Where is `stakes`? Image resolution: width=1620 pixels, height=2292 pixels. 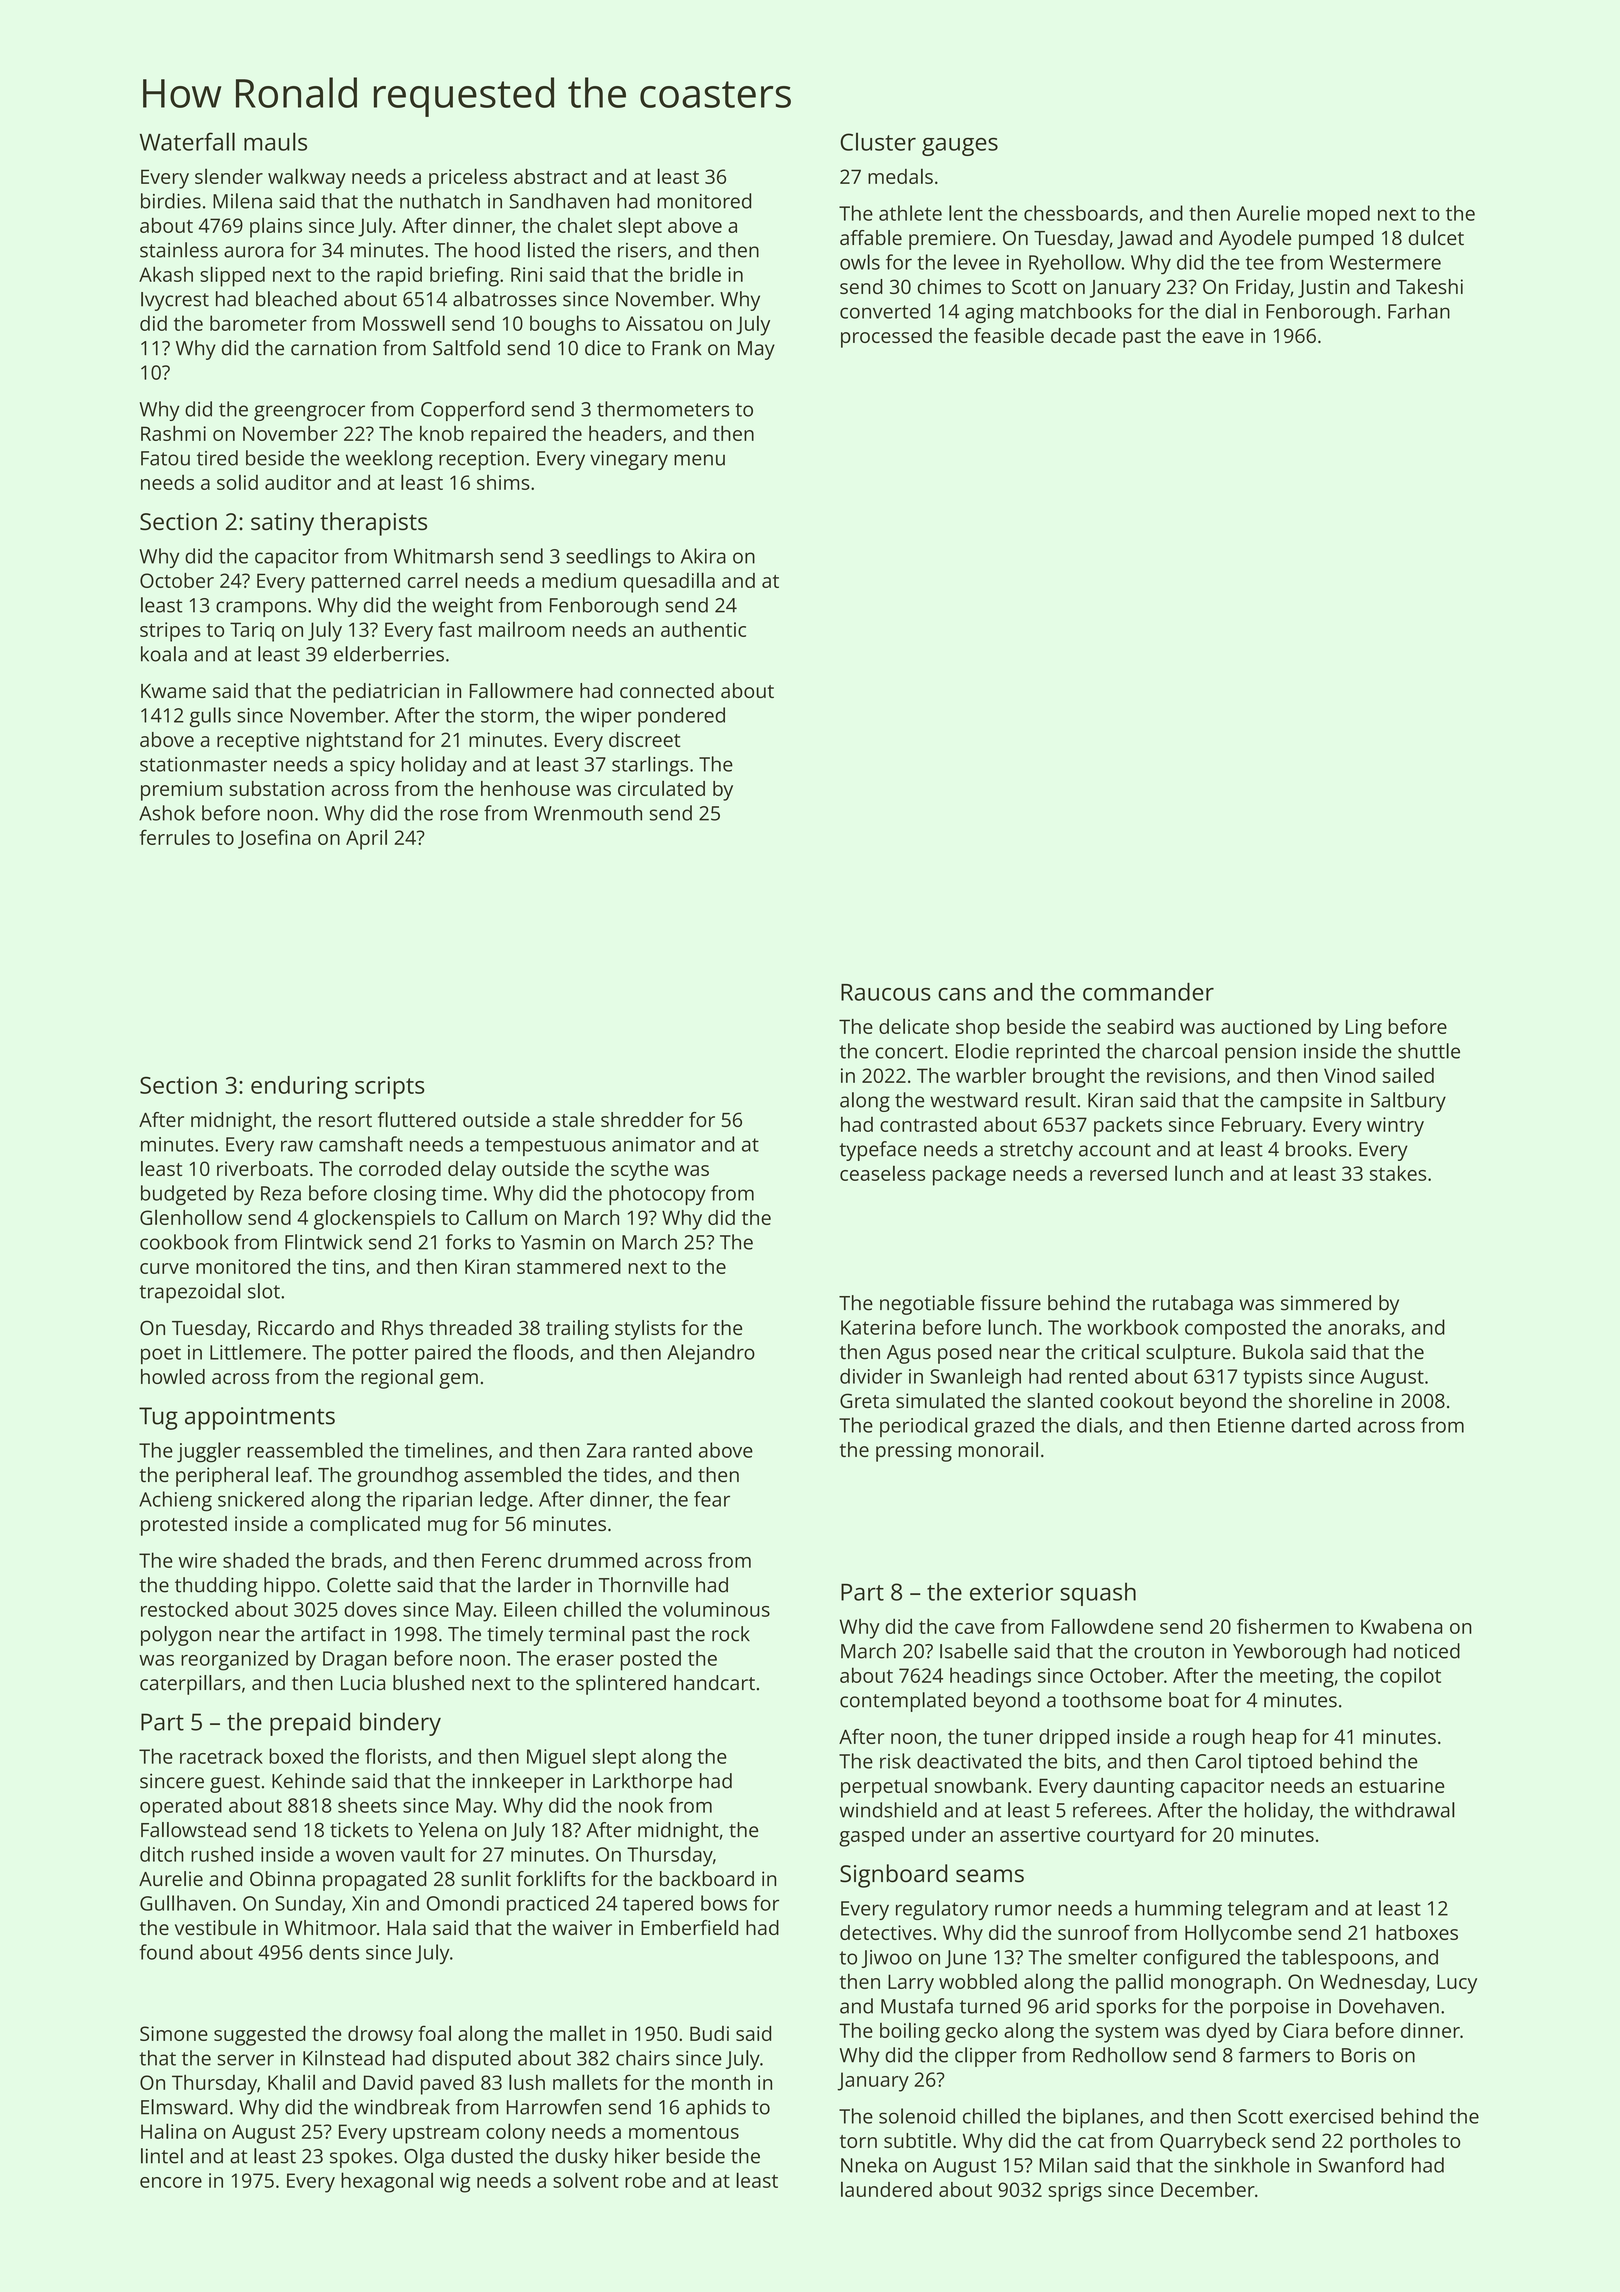 stakes is located at coordinates (1398, 1173).
